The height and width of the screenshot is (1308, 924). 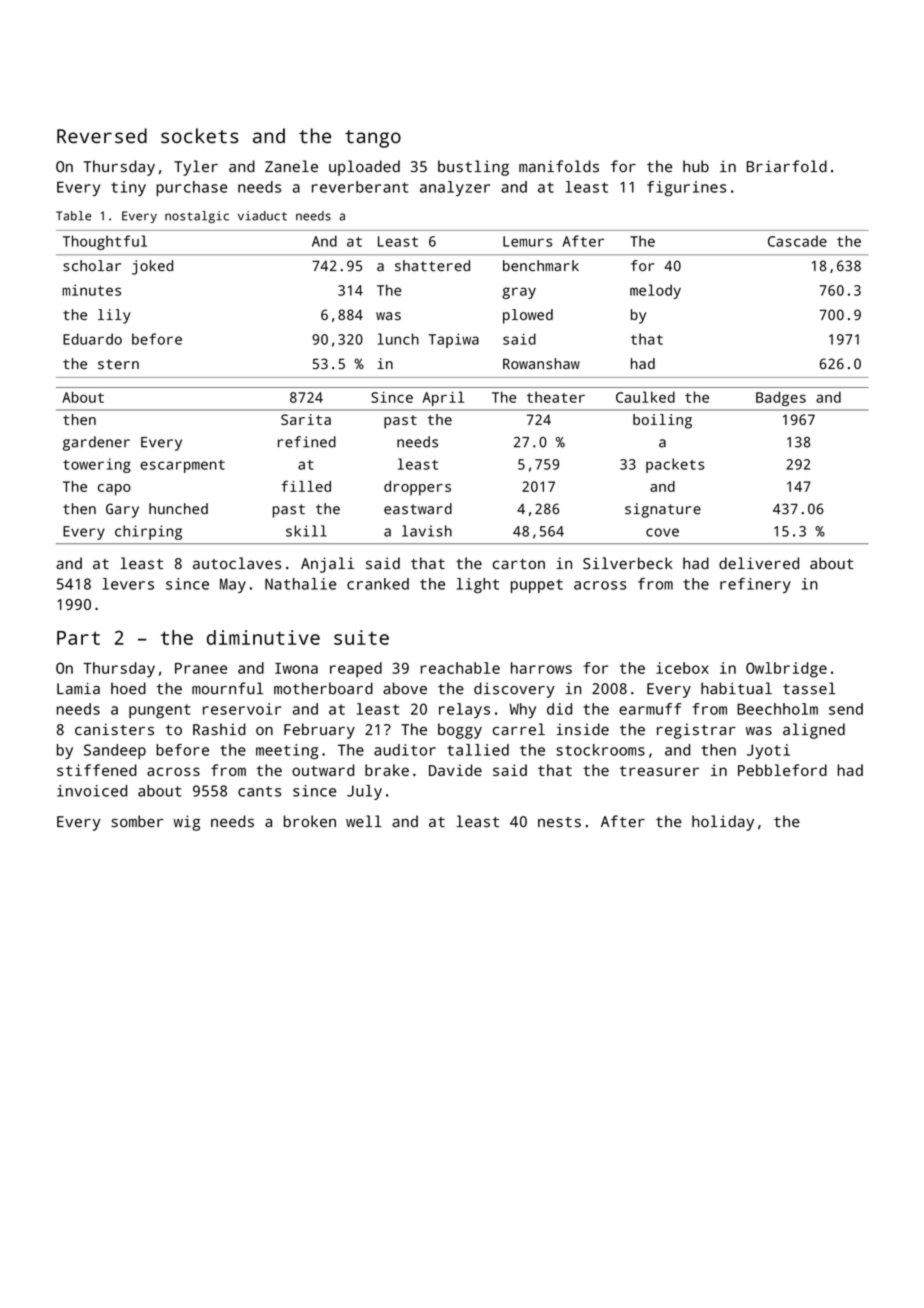 What do you see at coordinates (96, 443) in the screenshot?
I see `gardener` at bounding box center [96, 443].
